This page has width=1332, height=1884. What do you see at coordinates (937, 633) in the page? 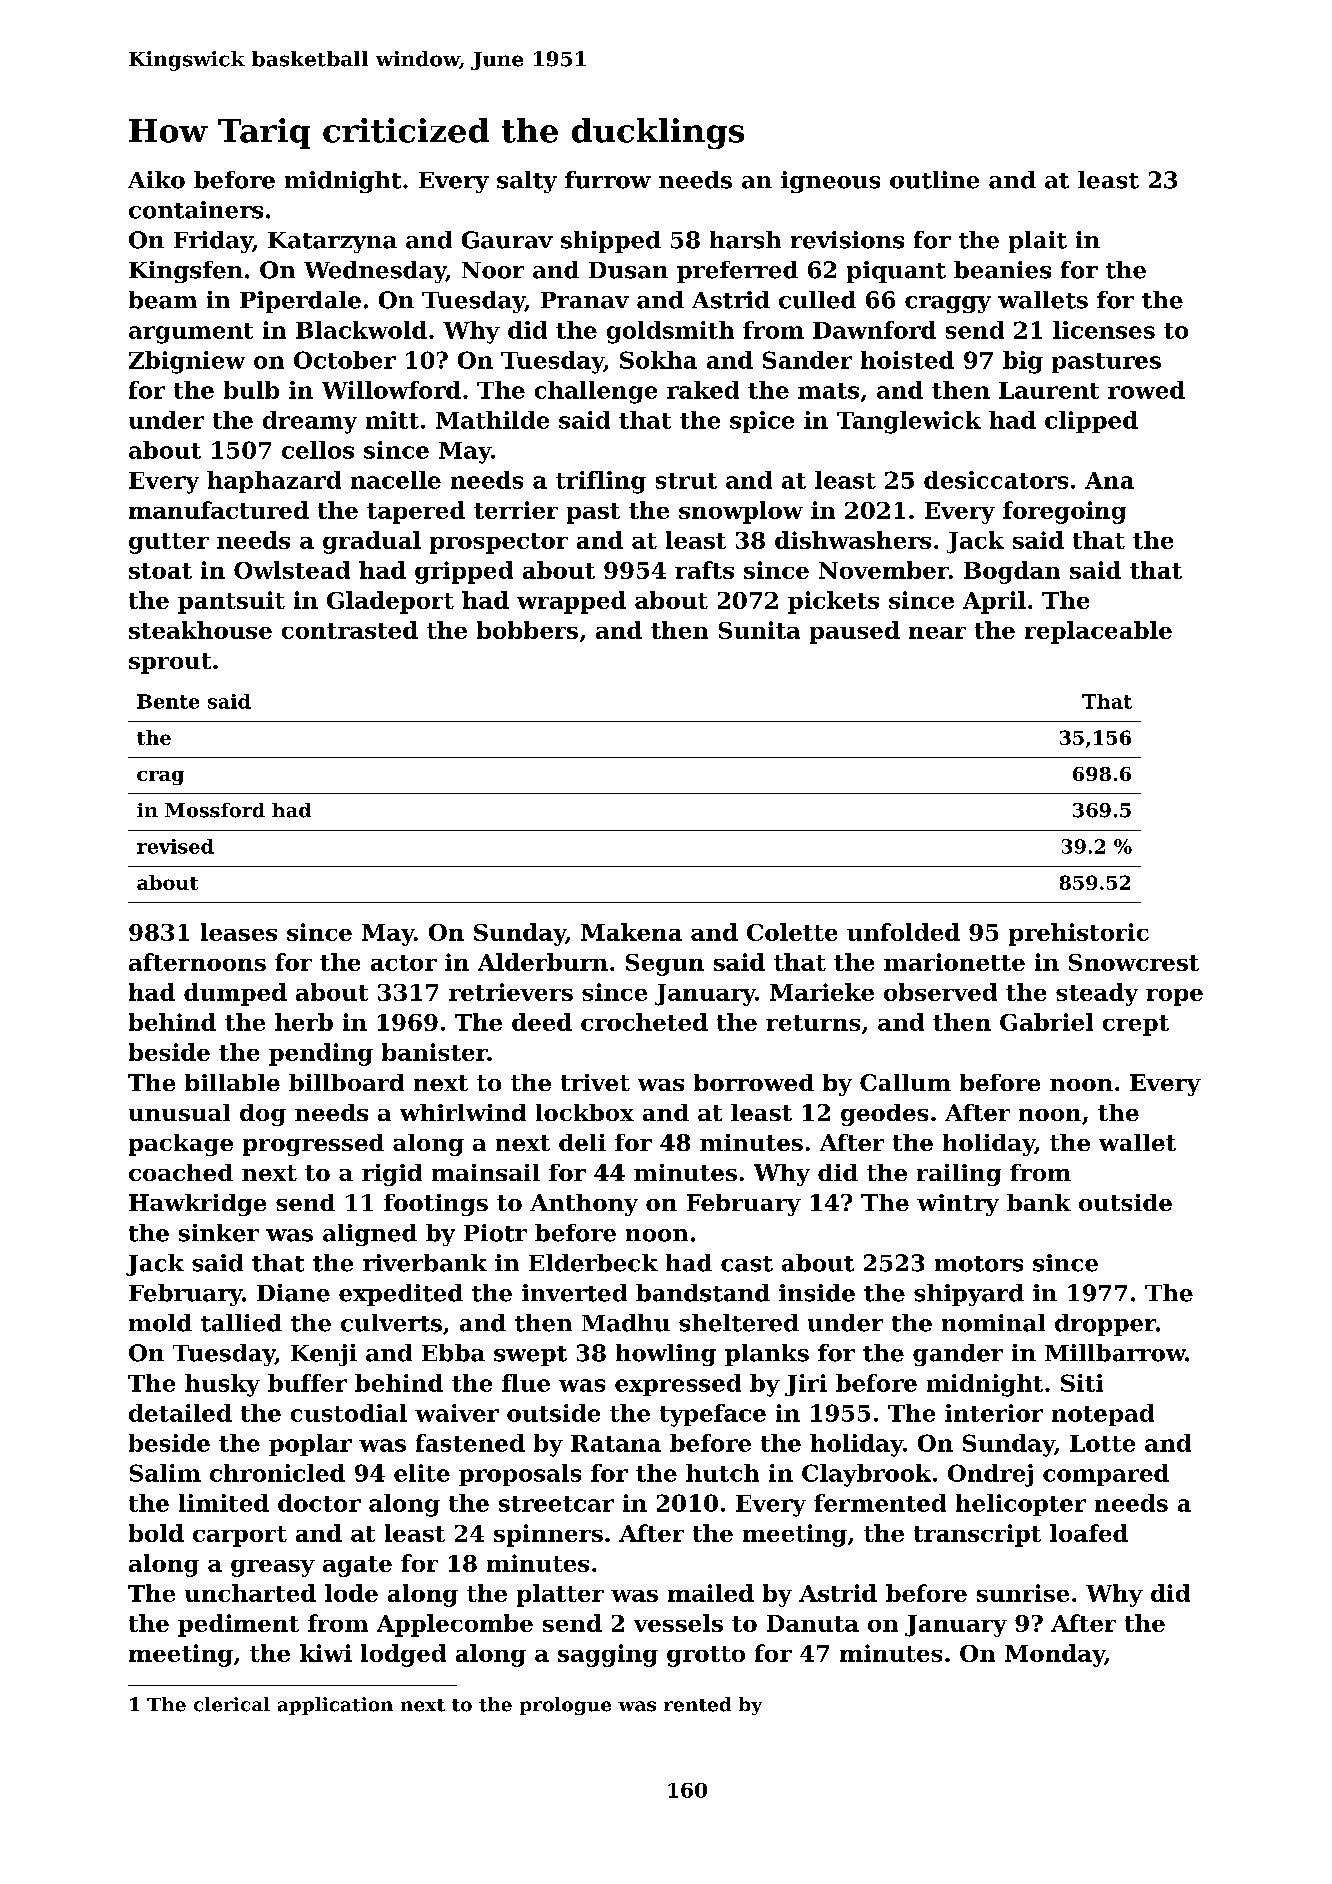
I see `near` at bounding box center [937, 633].
